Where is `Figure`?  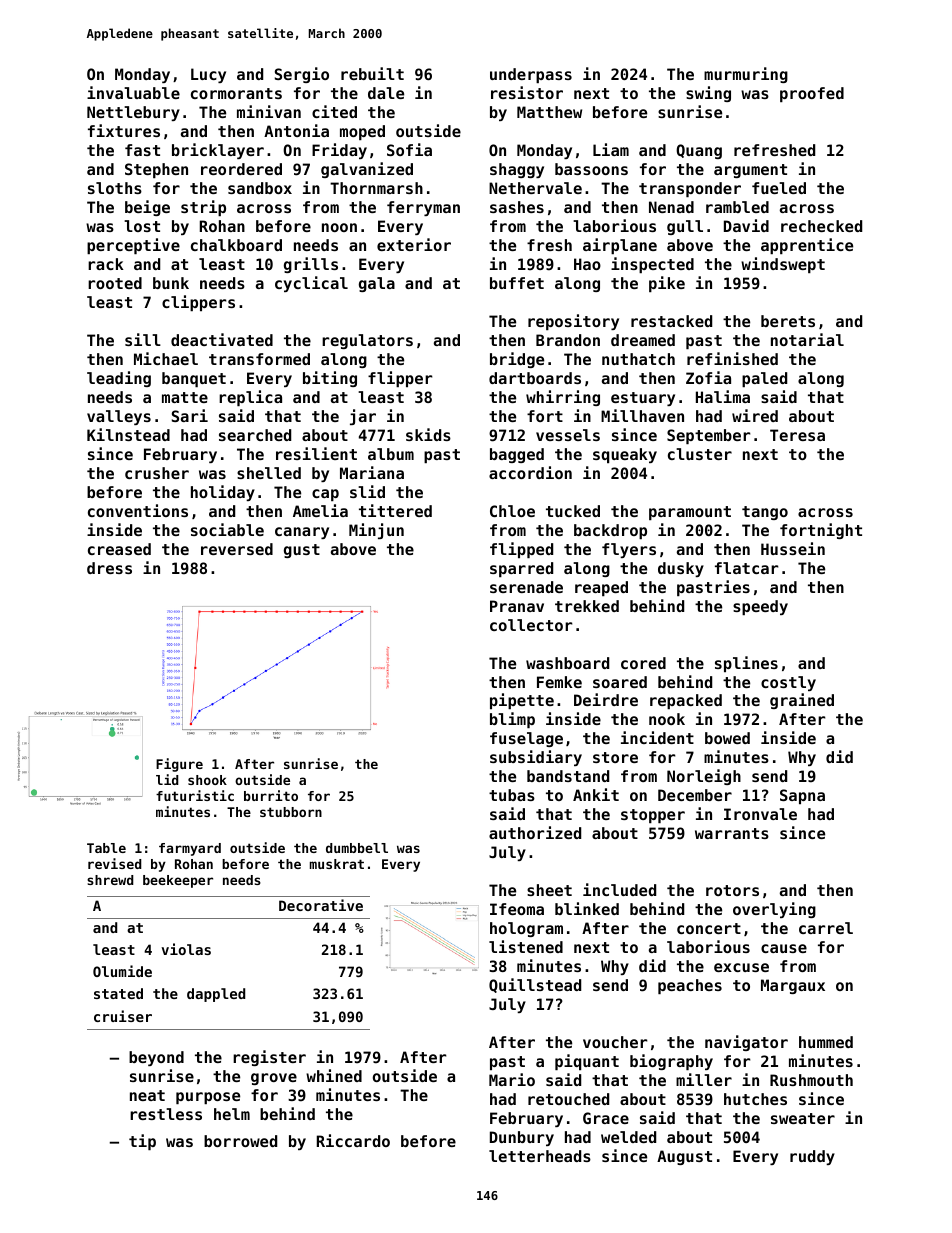 Figure is located at coordinates (179, 765).
